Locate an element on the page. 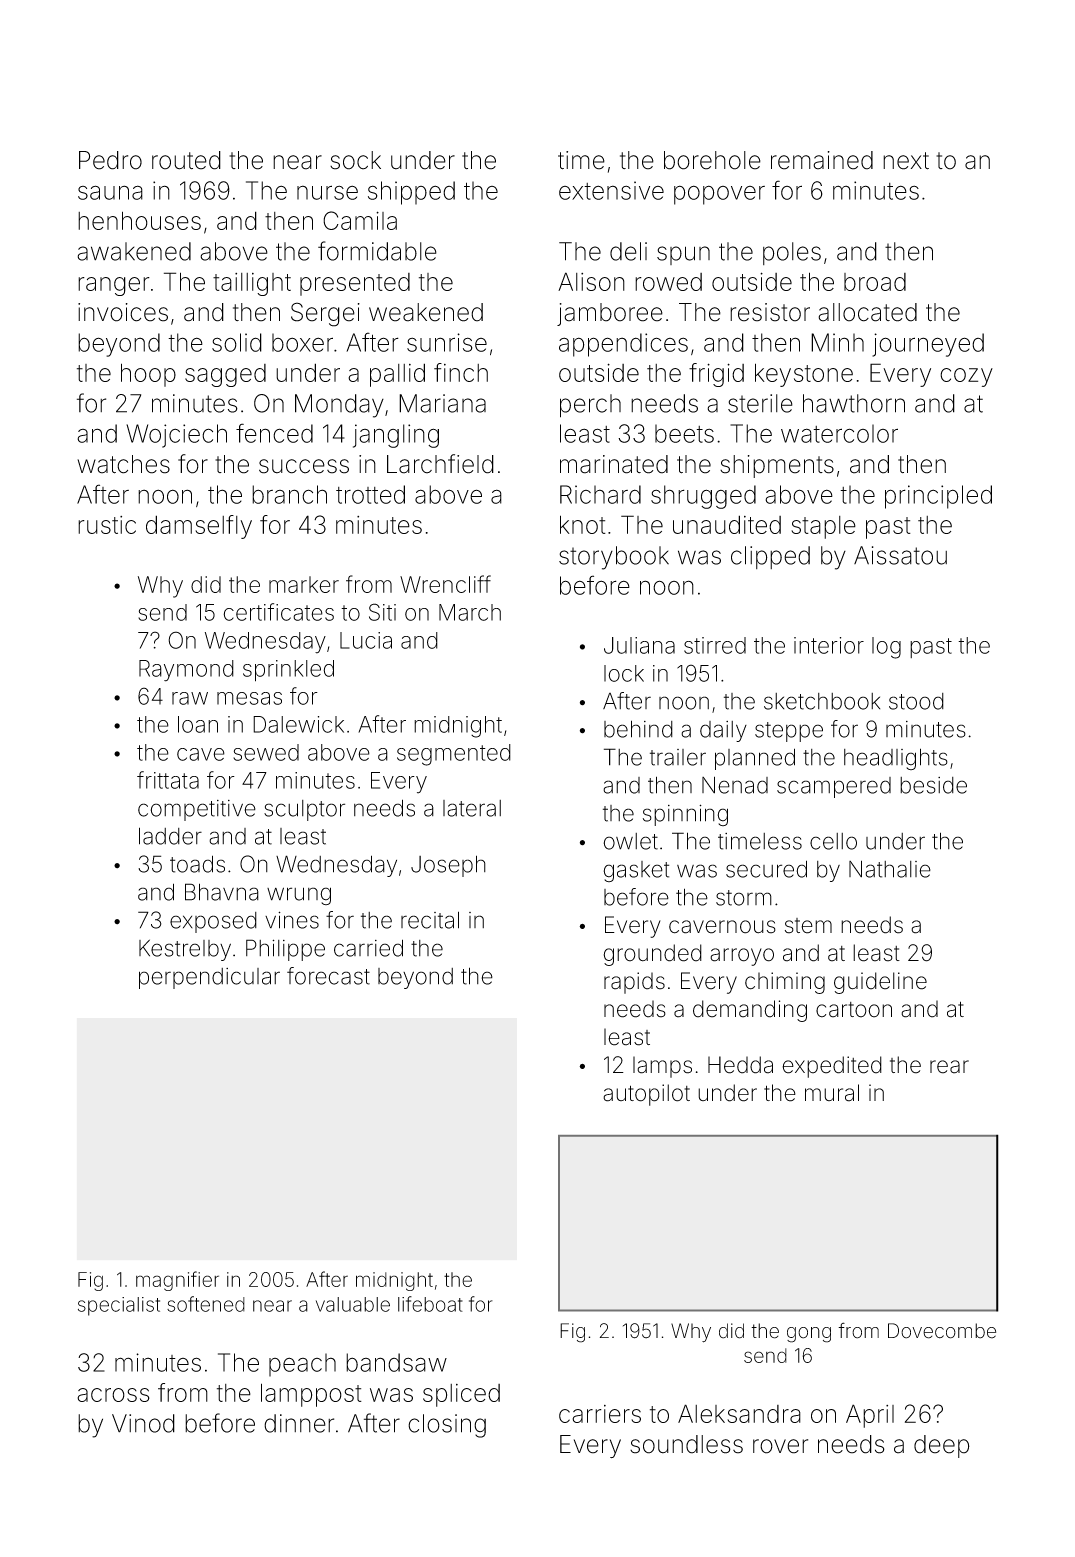 This image has height=1557, width=1075. Joseph is located at coordinates (448, 866).
